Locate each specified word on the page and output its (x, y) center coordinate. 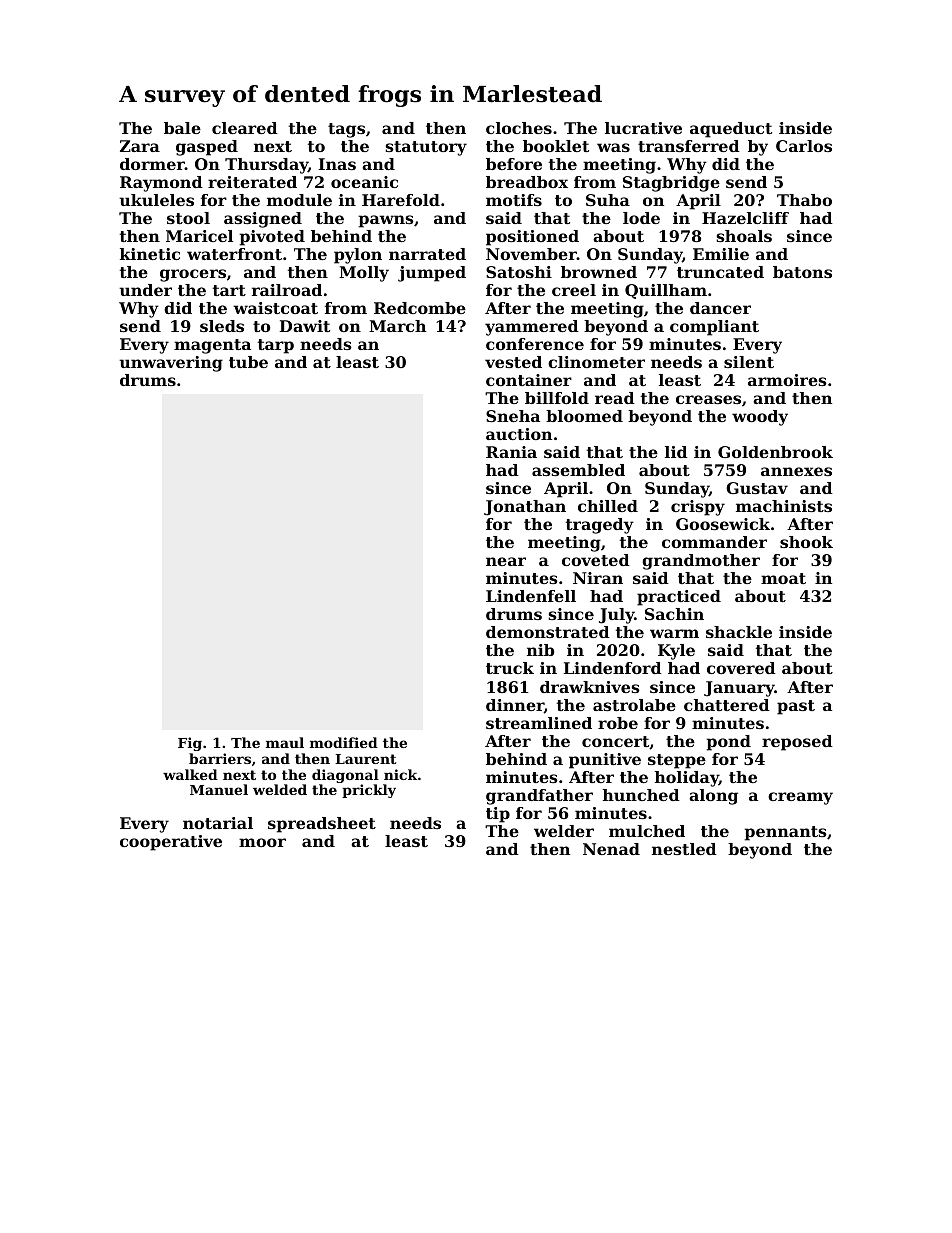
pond (729, 743)
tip (498, 815)
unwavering (171, 364)
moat (783, 578)
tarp (276, 346)
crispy (698, 508)
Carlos (804, 146)
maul (285, 742)
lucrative (643, 128)
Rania (511, 452)
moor (262, 842)
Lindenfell (531, 596)
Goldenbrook (775, 452)
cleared (245, 128)
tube (248, 362)
